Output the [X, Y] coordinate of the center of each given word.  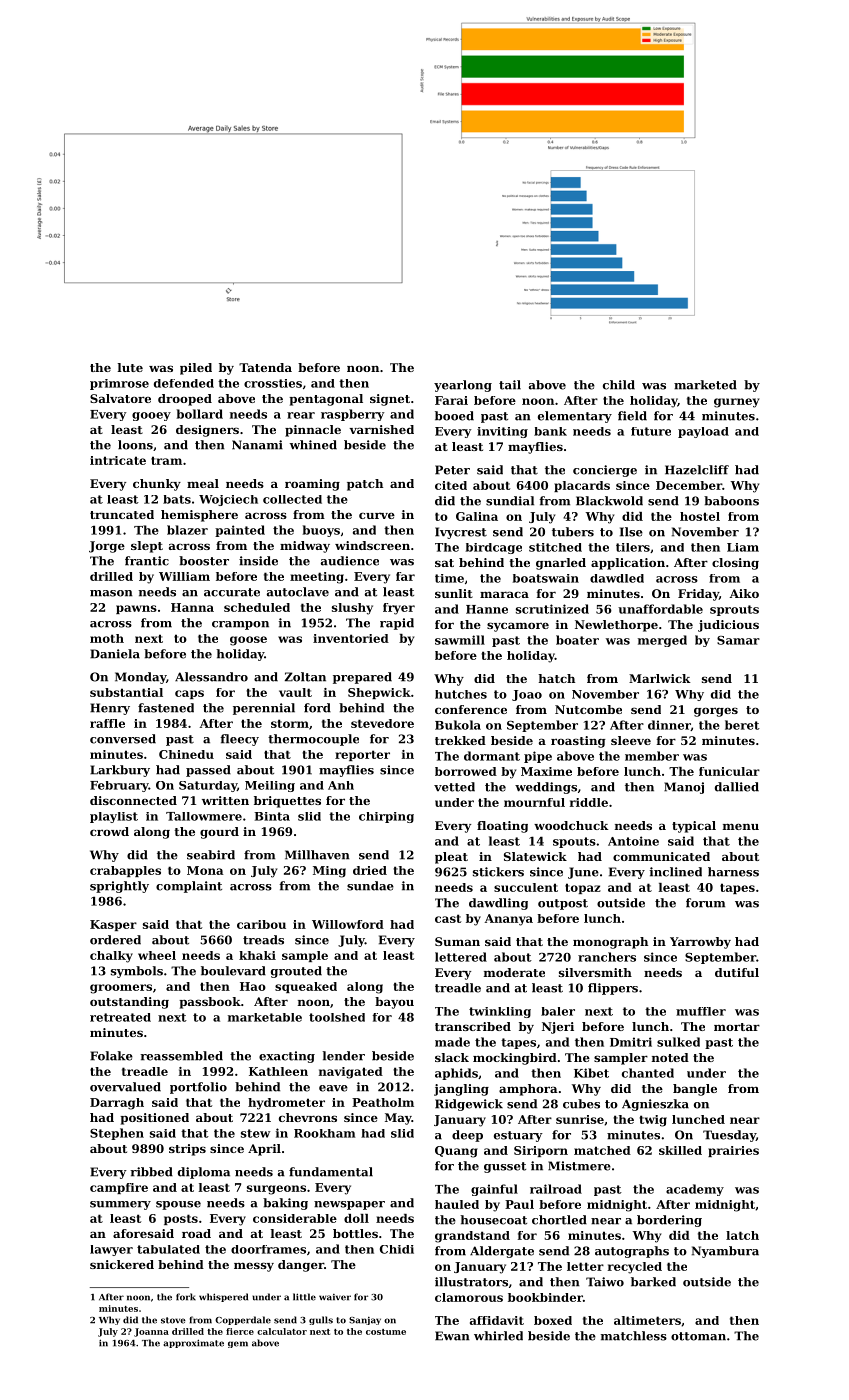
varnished [381, 429]
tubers [573, 532]
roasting [578, 742]
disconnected [133, 800]
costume [386, 1332]
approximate [193, 1343]
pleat [451, 858]
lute [130, 367]
